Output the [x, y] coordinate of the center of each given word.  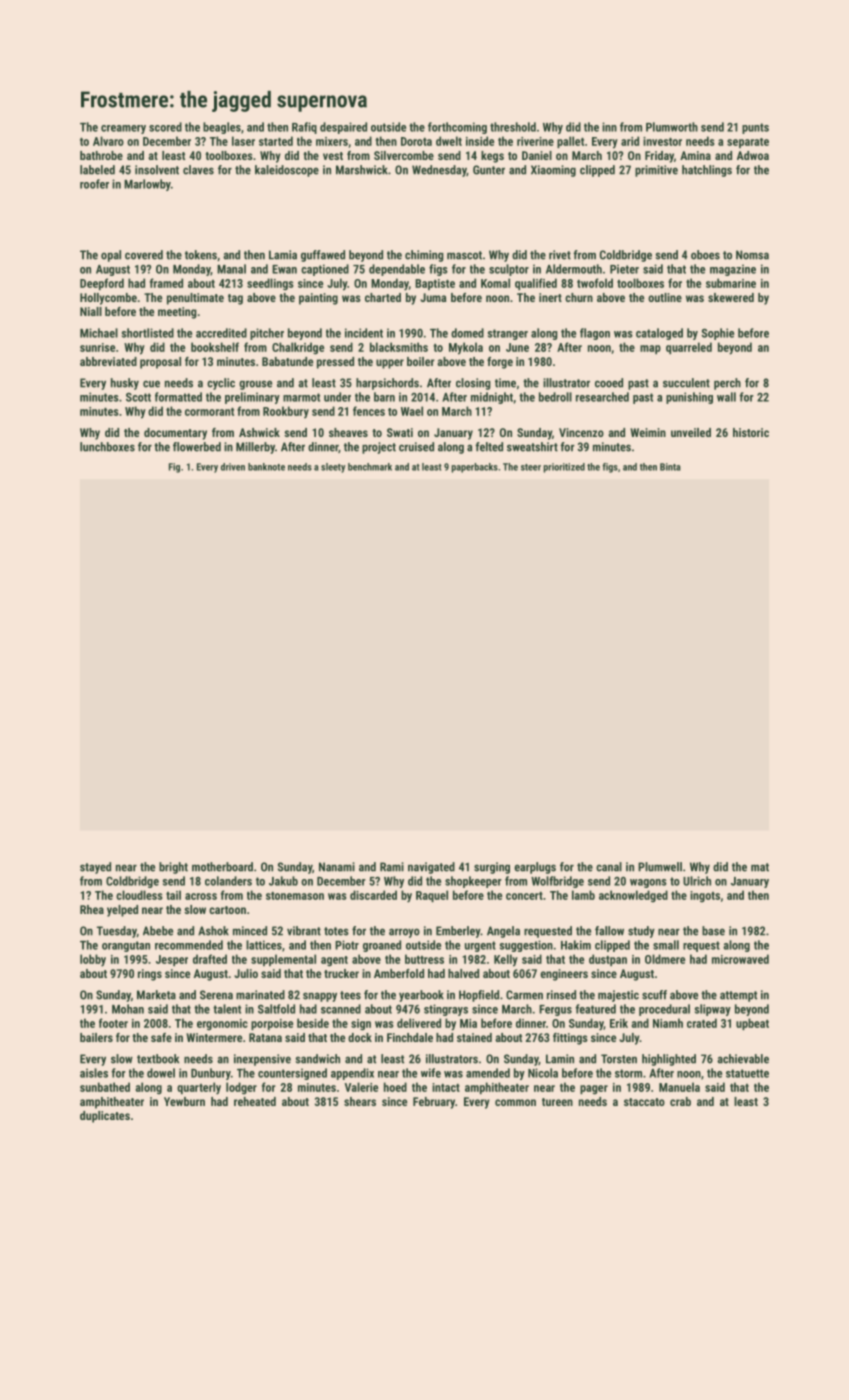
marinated [260, 995]
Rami [392, 867]
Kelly [506, 960]
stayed [95, 868]
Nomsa [752, 255]
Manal [231, 269]
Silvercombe [404, 155]
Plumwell [660, 867]
